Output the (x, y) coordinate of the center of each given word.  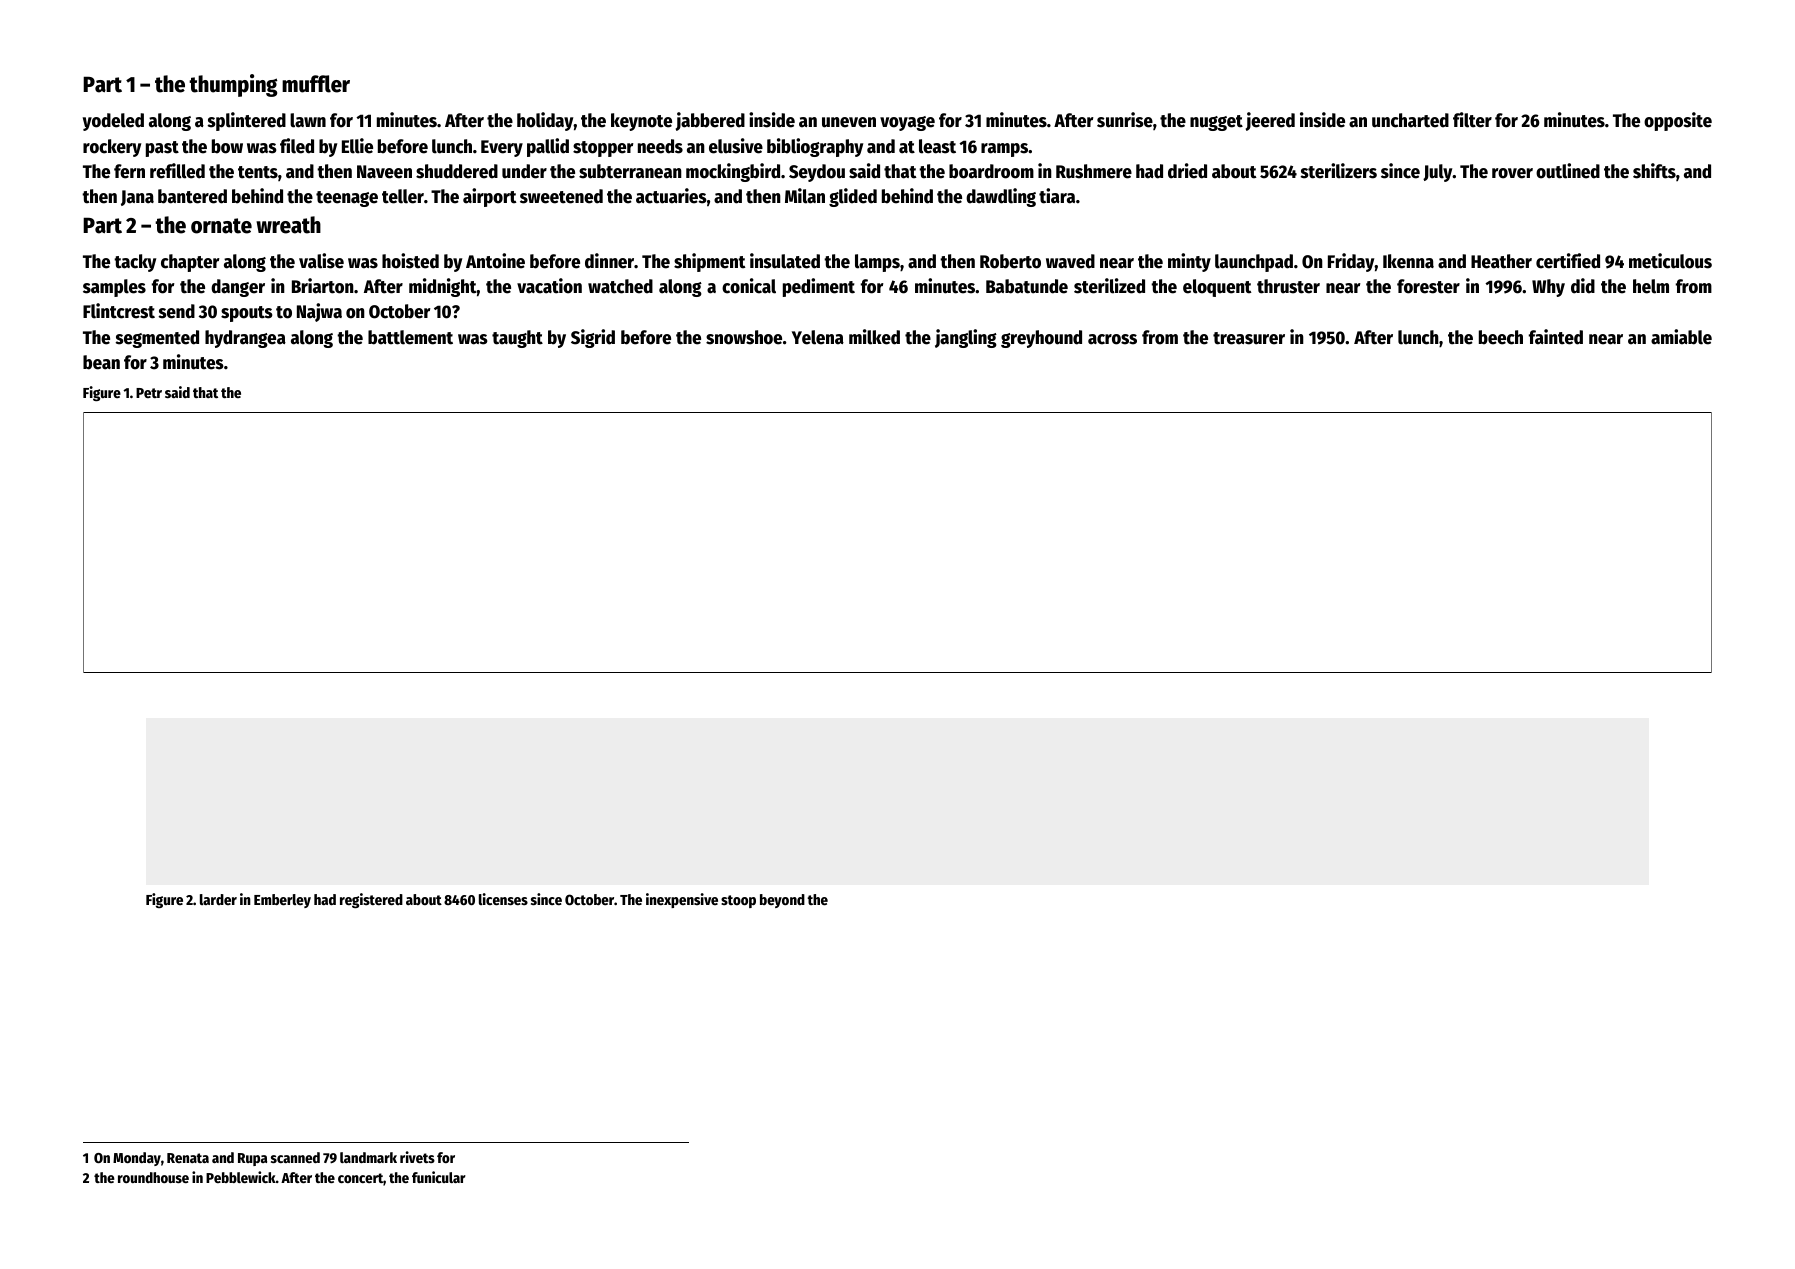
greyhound (1041, 339)
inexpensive (682, 900)
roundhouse (153, 1177)
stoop (738, 901)
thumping (233, 85)
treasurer (1249, 338)
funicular (439, 1177)
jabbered (710, 121)
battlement (410, 337)
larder (218, 899)
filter (1472, 120)
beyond (782, 901)
